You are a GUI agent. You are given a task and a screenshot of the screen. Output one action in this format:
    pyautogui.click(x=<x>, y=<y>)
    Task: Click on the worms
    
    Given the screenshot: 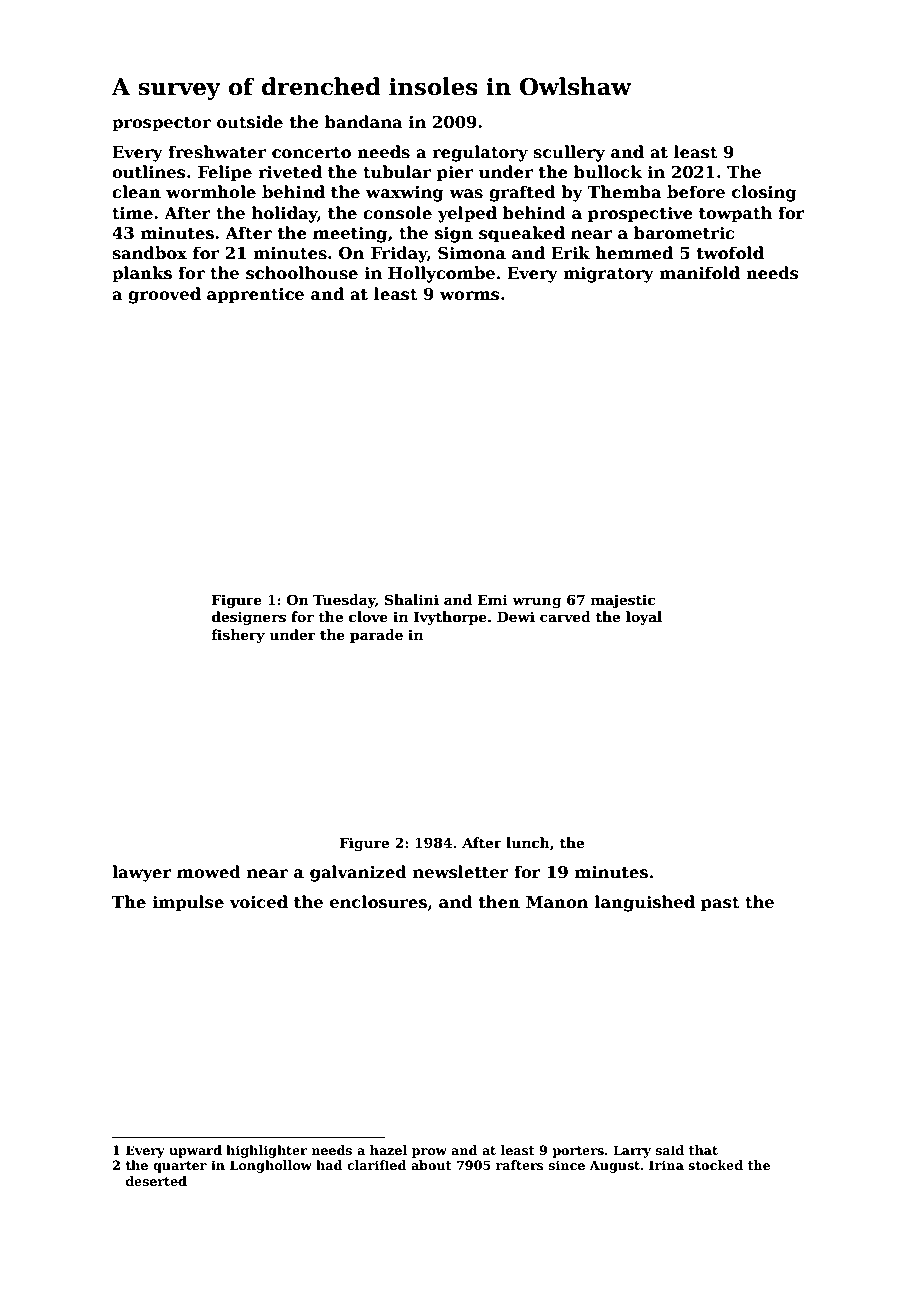 What is the action you would take?
    pyautogui.click(x=469, y=296)
